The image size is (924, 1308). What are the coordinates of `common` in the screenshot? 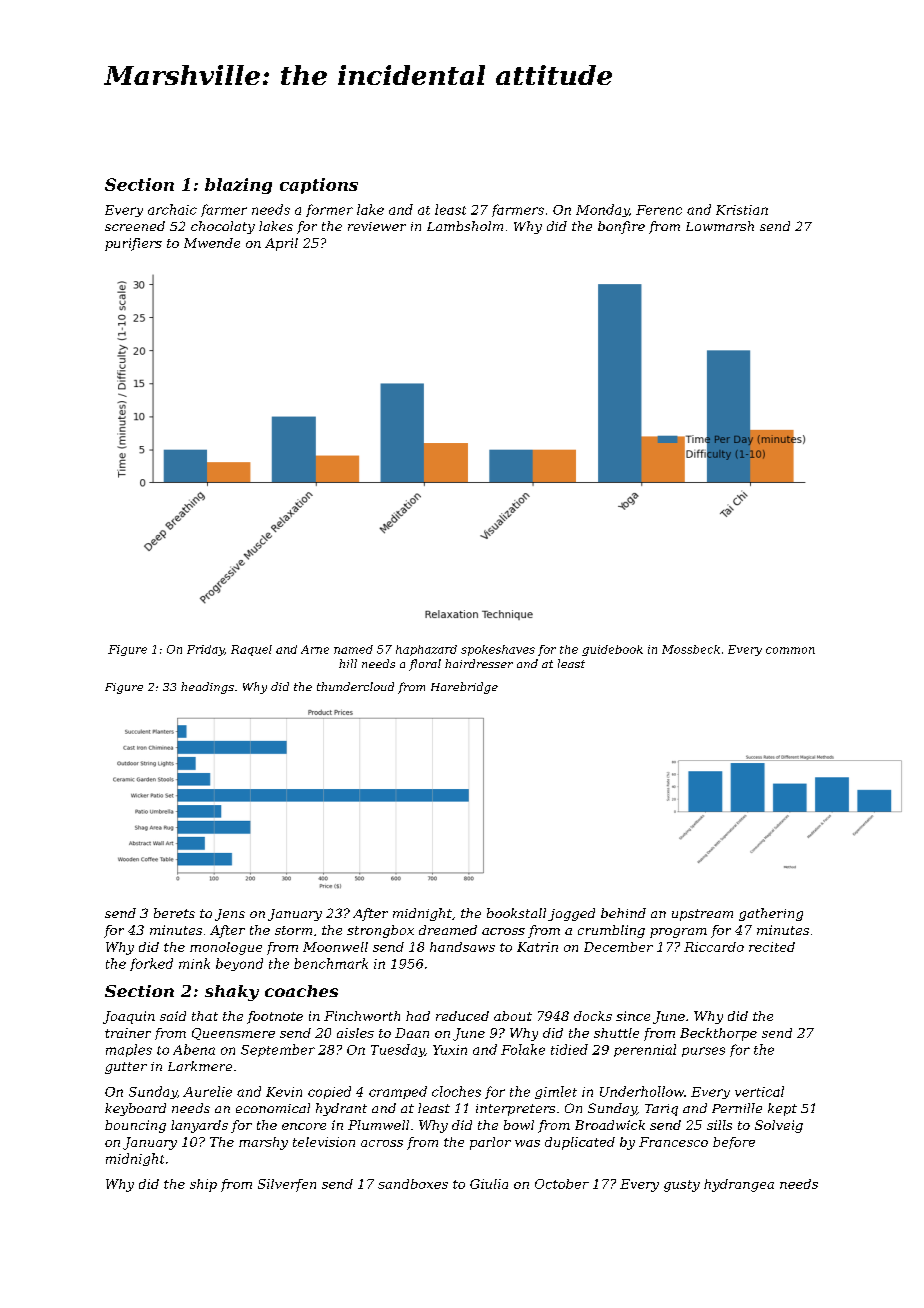 It's located at (790, 650).
